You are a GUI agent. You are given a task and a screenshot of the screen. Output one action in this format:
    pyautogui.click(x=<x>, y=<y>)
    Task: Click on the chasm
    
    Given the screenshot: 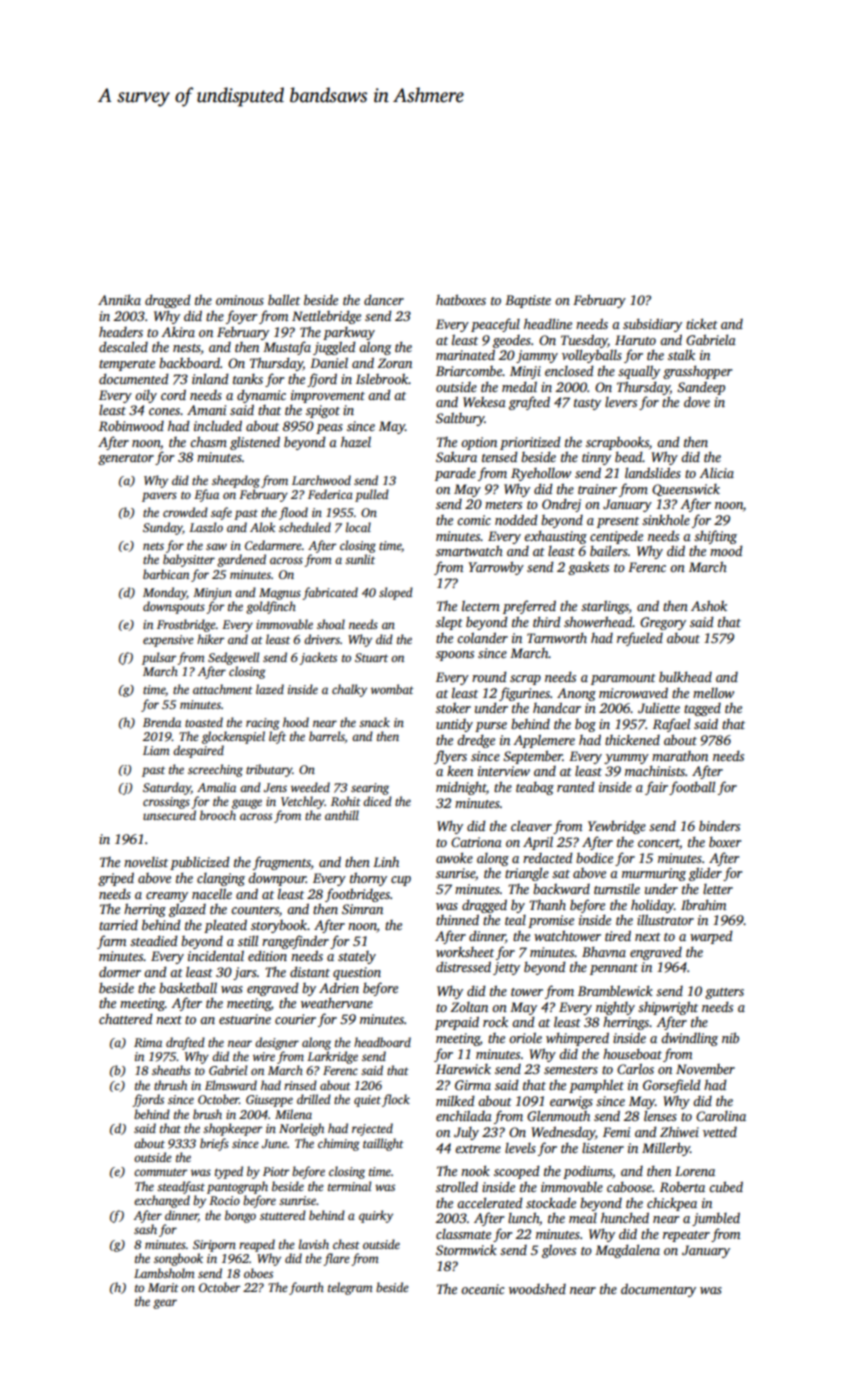 What is the action you would take?
    pyautogui.click(x=208, y=441)
